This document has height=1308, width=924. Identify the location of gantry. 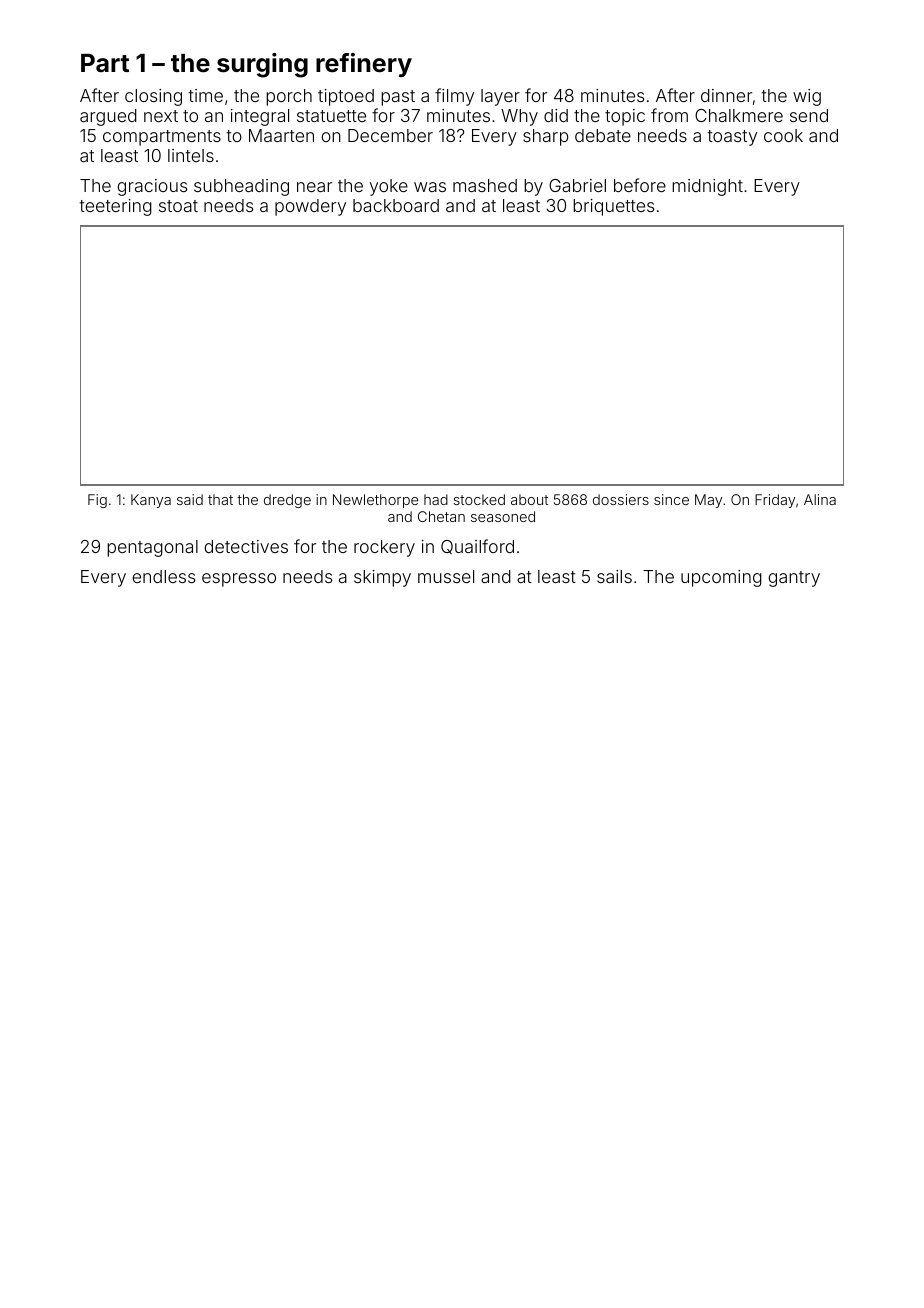
(794, 579).
